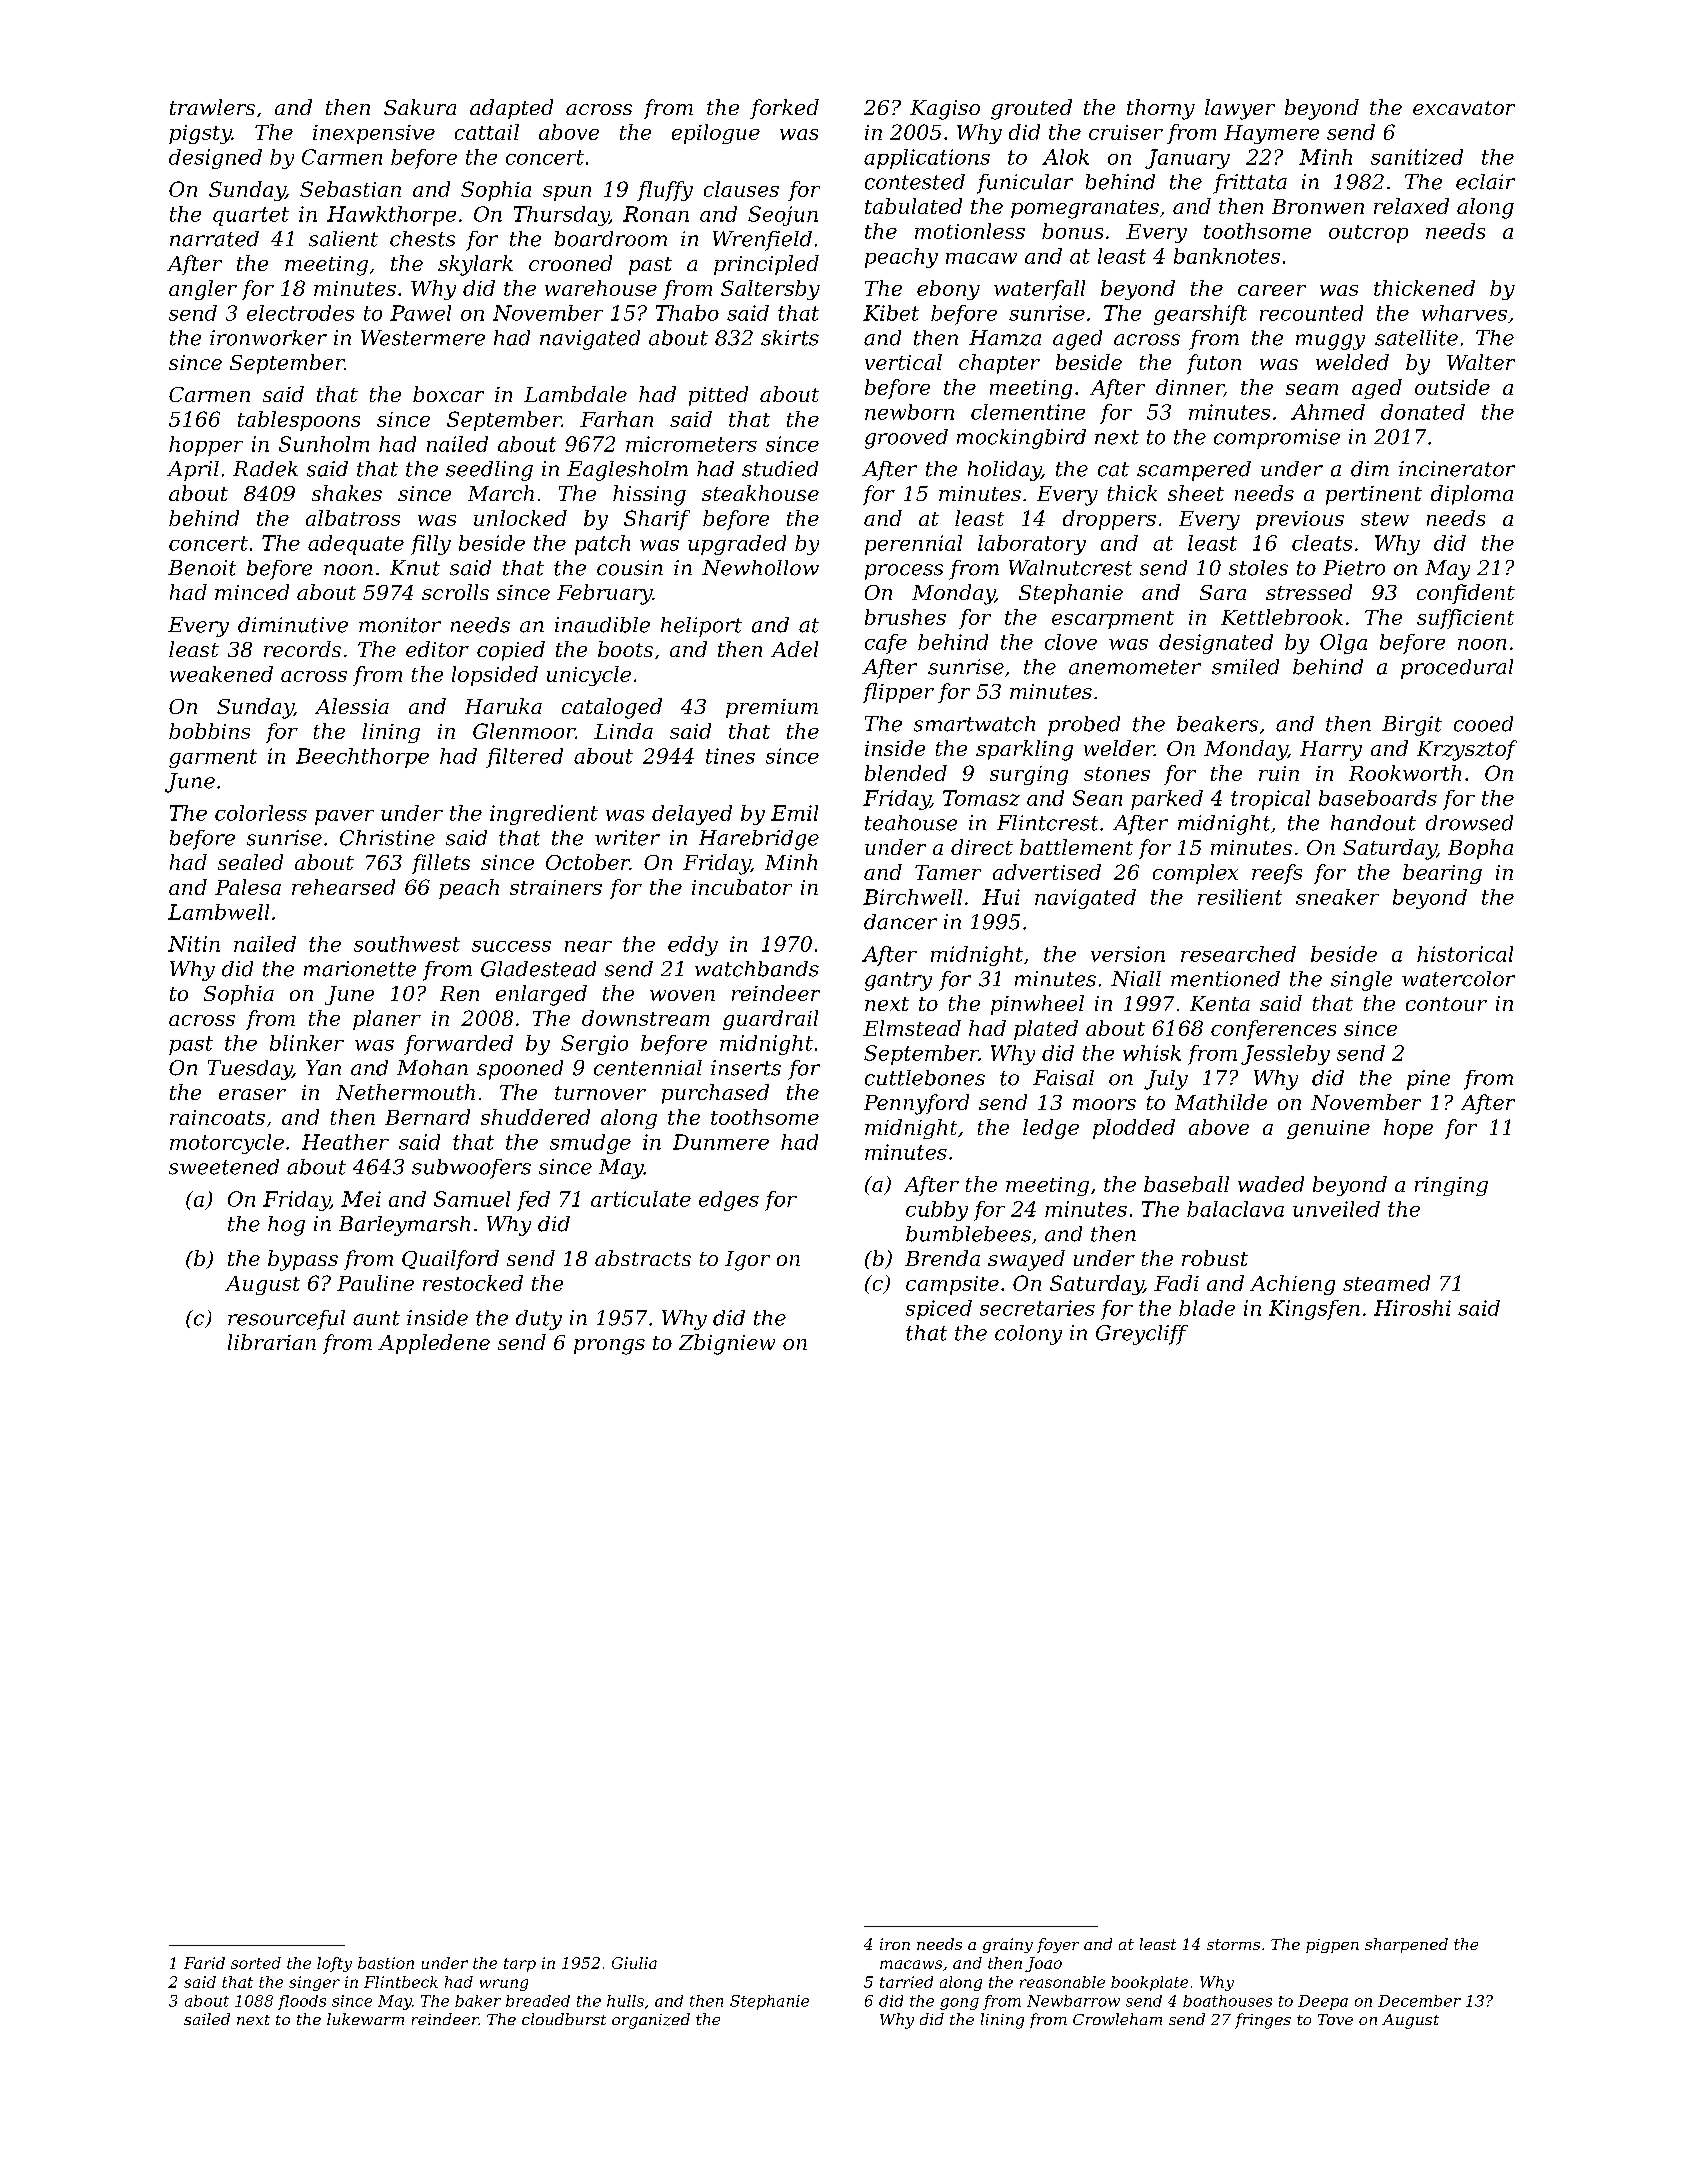 This screenshot has width=1683, height=2178. What do you see at coordinates (471, 1169) in the screenshot?
I see `subwoofers` at bounding box center [471, 1169].
